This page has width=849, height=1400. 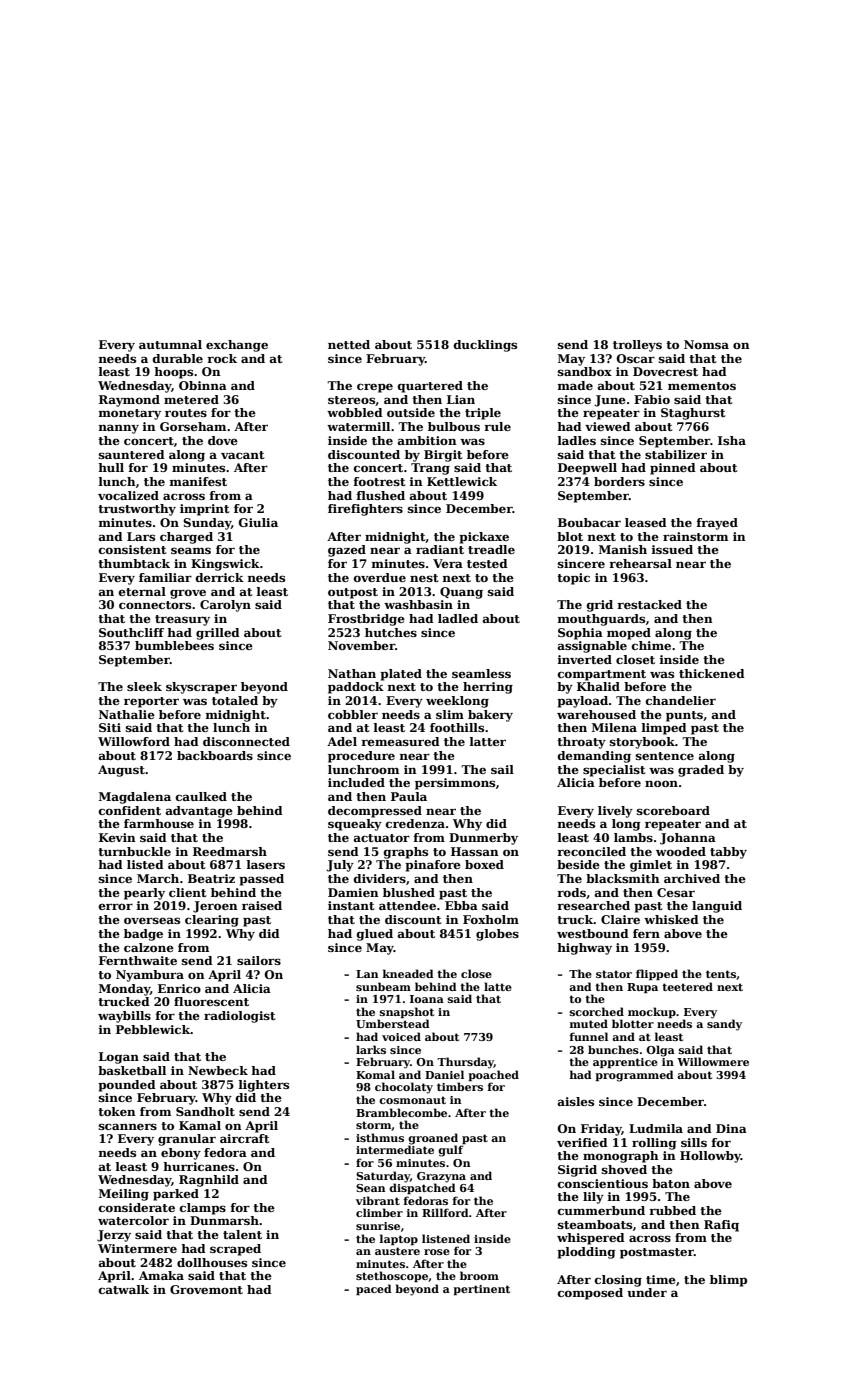 What do you see at coordinates (637, 346) in the page?
I see `trolleys` at bounding box center [637, 346].
